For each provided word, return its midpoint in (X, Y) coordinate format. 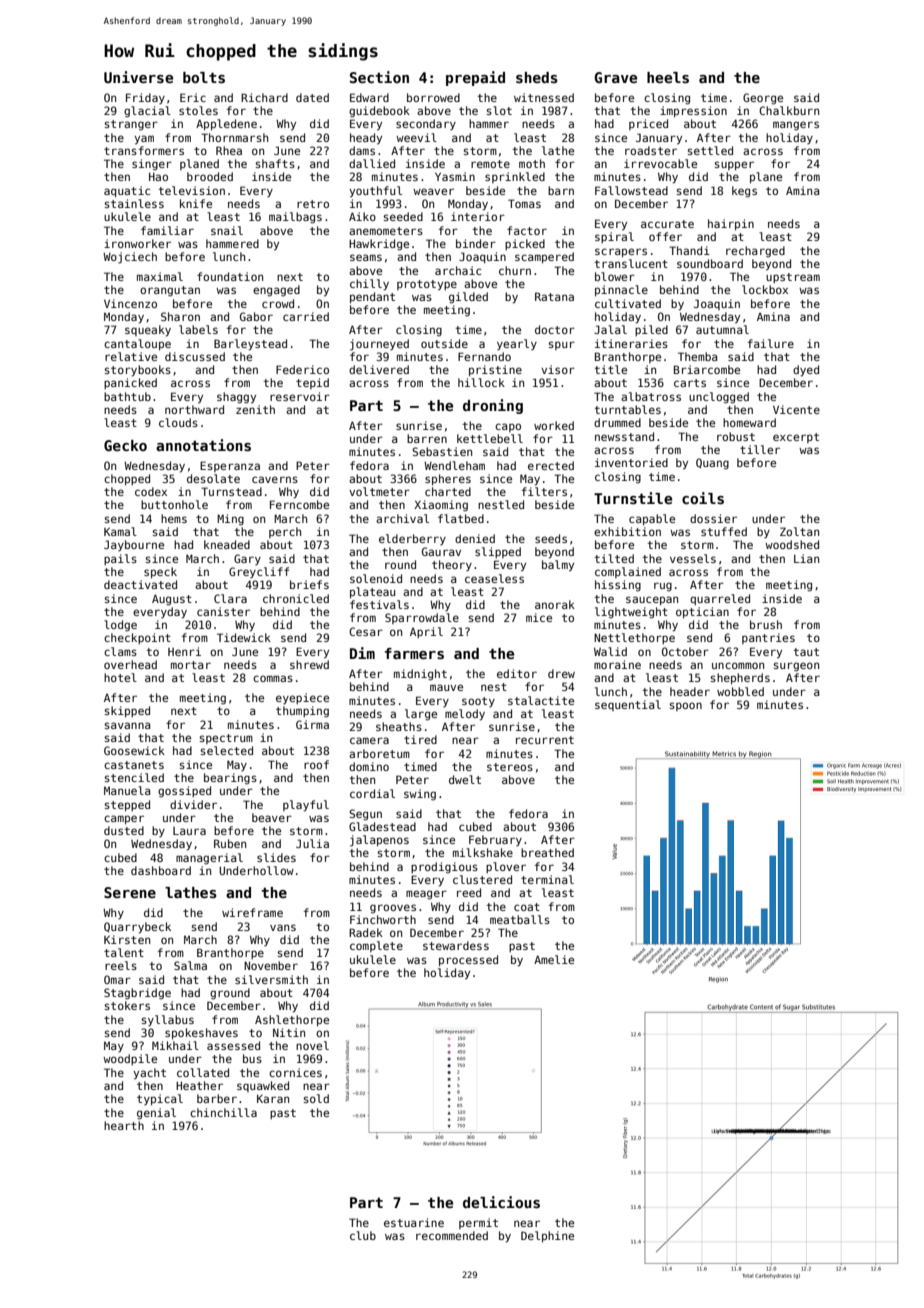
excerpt (796, 438)
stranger (131, 125)
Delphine (547, 1236)
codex (151, 491)
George (763, 99)
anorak (555, 604)
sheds (537, 77)
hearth (124, 1125)
